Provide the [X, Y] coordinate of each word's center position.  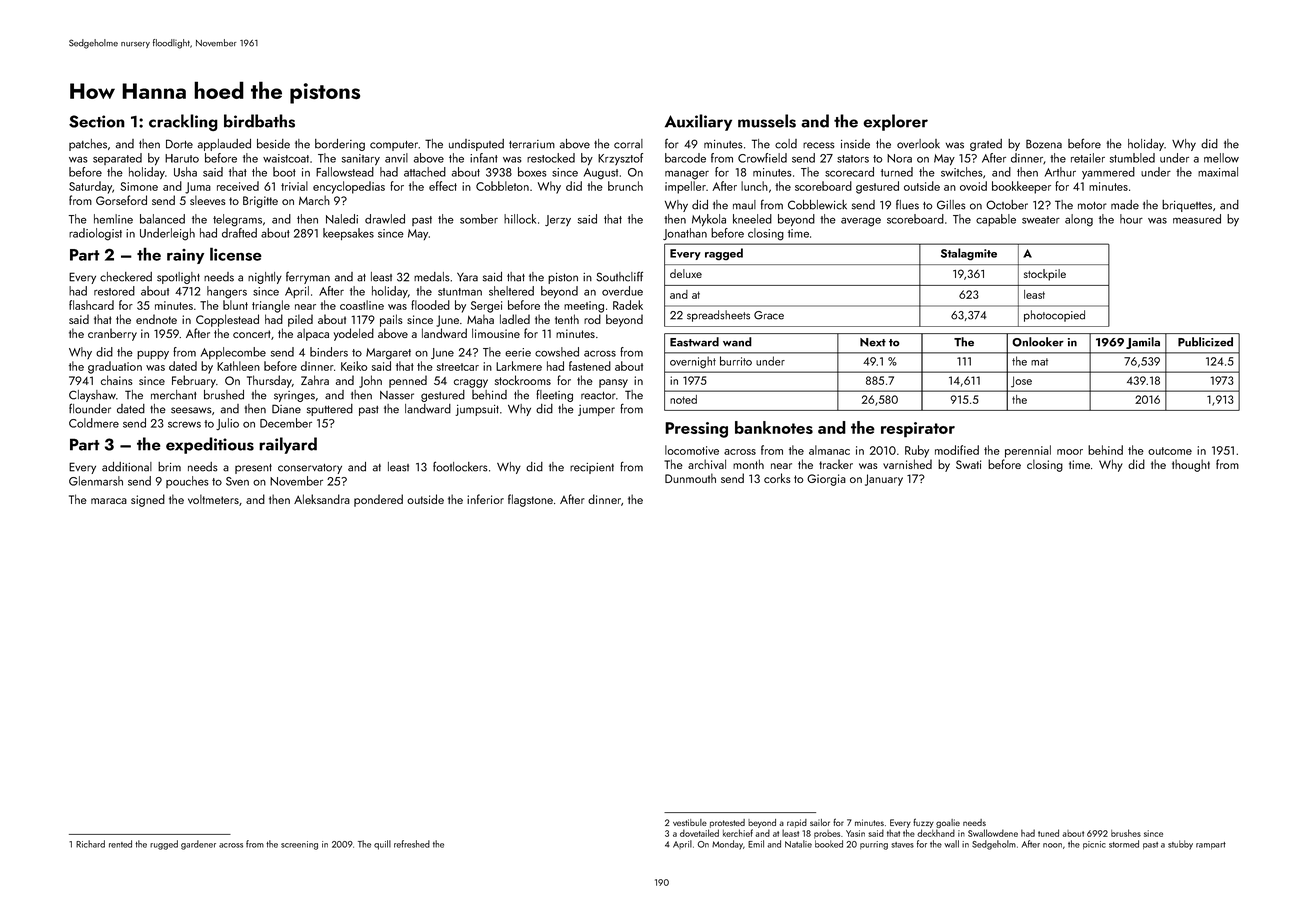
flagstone [530, 500]
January [884, 480]
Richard [90, 844]
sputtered [330, 410]
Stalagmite [969, 254]
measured [1197, 219]
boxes [532, 172]
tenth [567, 319]
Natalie [798, 844]
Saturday [90, 187]
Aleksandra [322, 499]
